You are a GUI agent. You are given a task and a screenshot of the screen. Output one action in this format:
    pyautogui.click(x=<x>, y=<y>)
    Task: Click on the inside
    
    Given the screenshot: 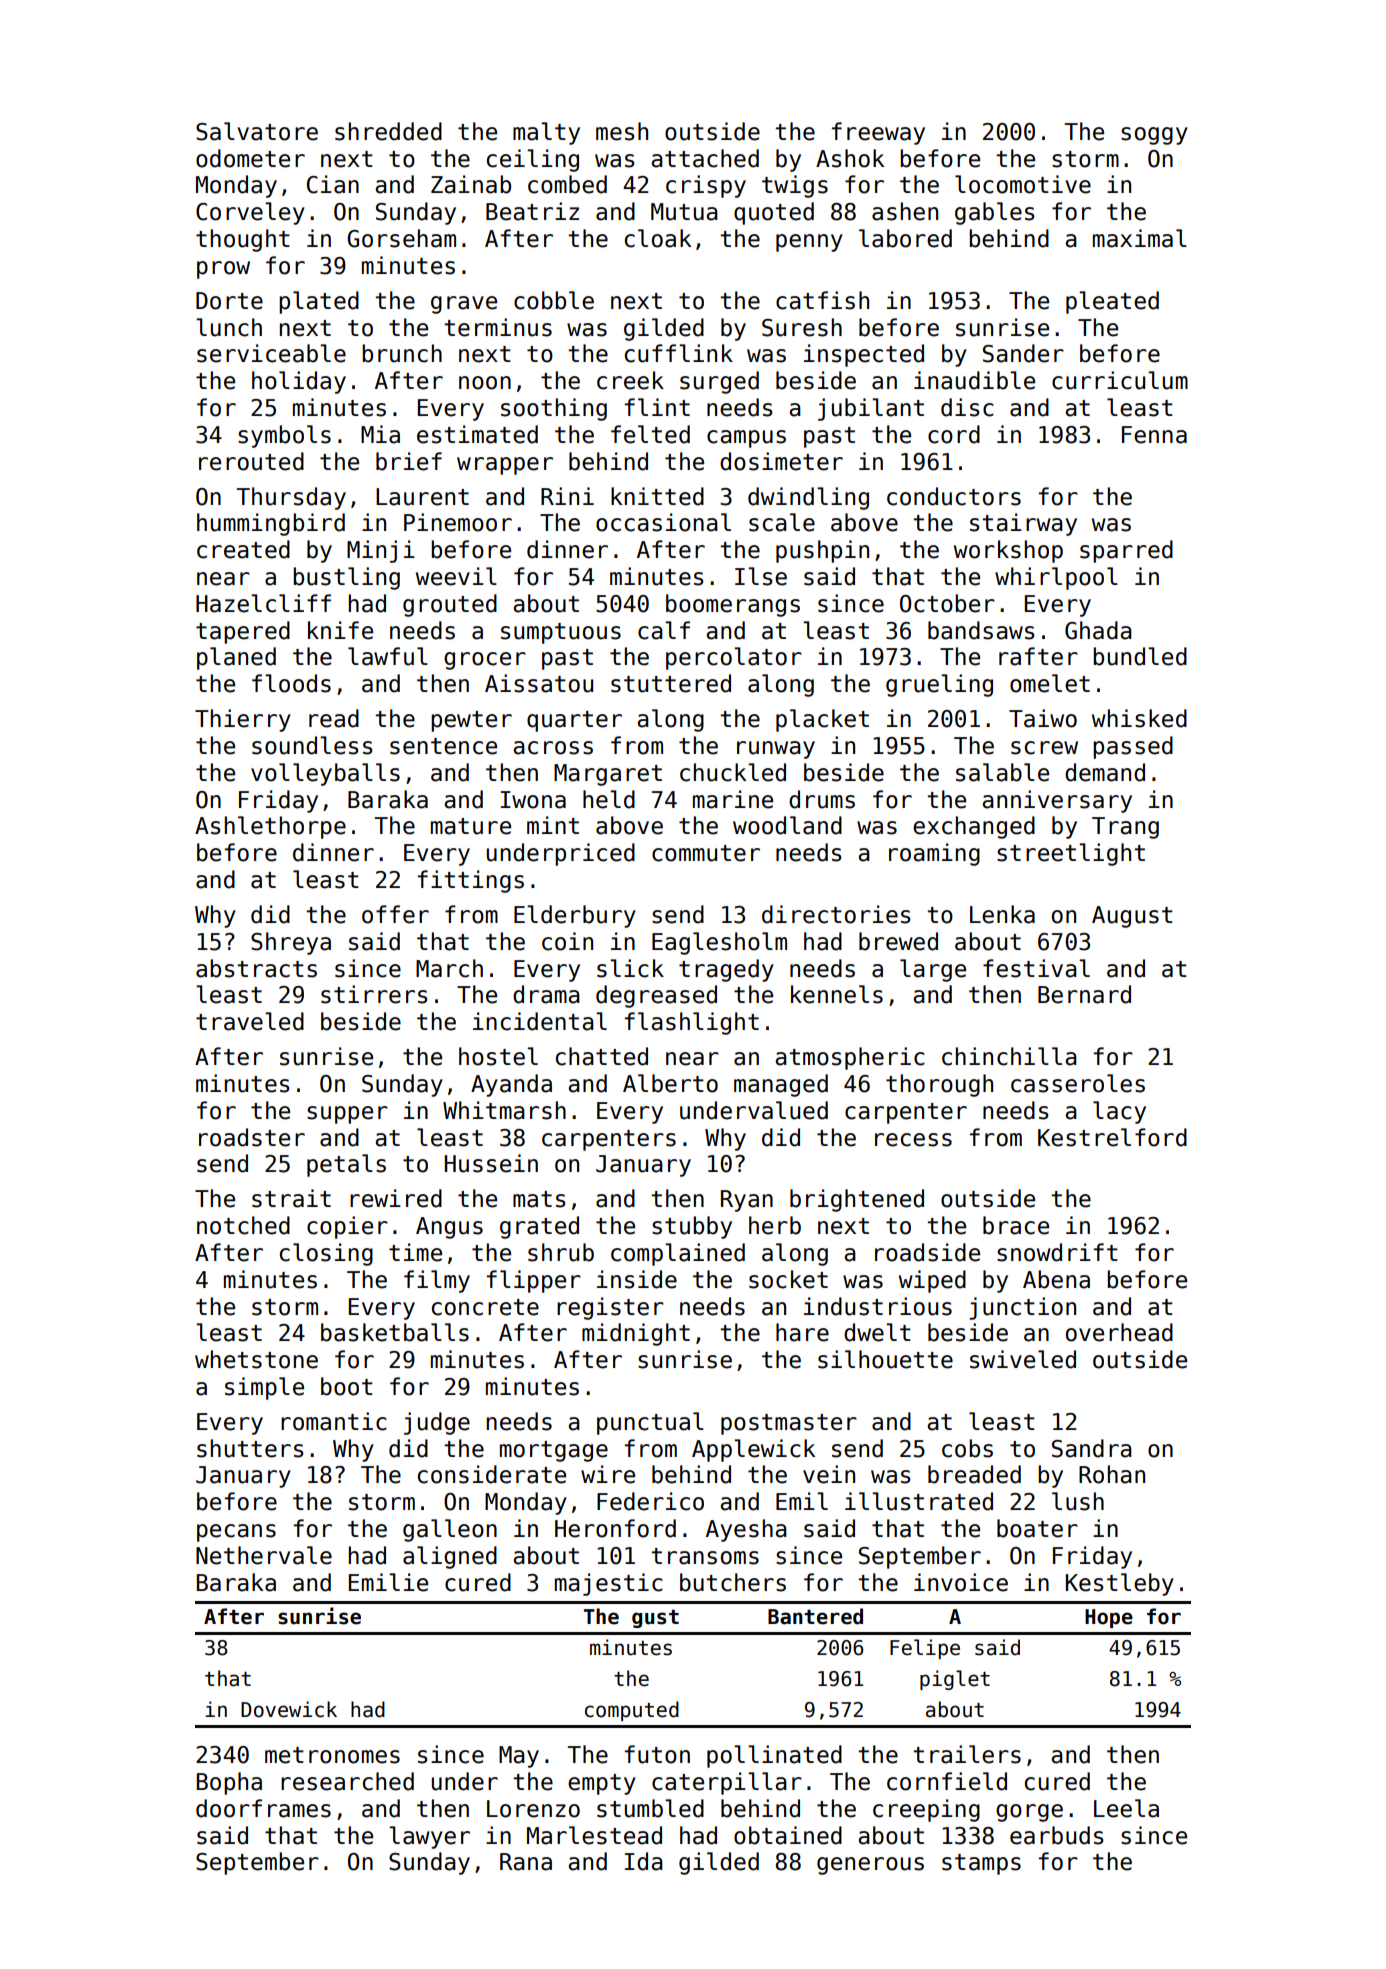 What is the action you would take?
    pyautogui.click(x=637, y=1279)
